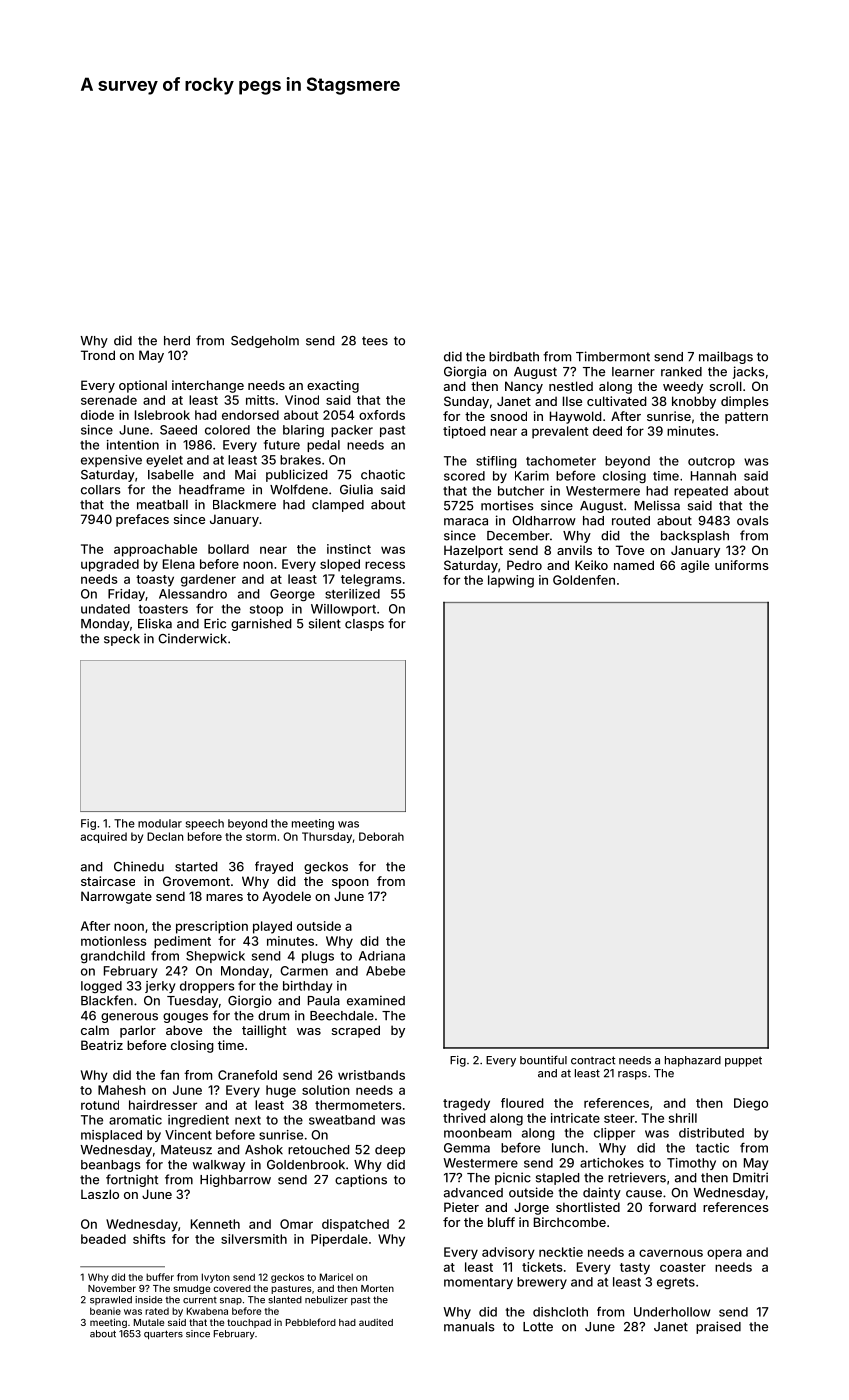 Image resolution: width=849 pixels, height=1400 pixels. I want to click on uniforms, so click(741, 565).
